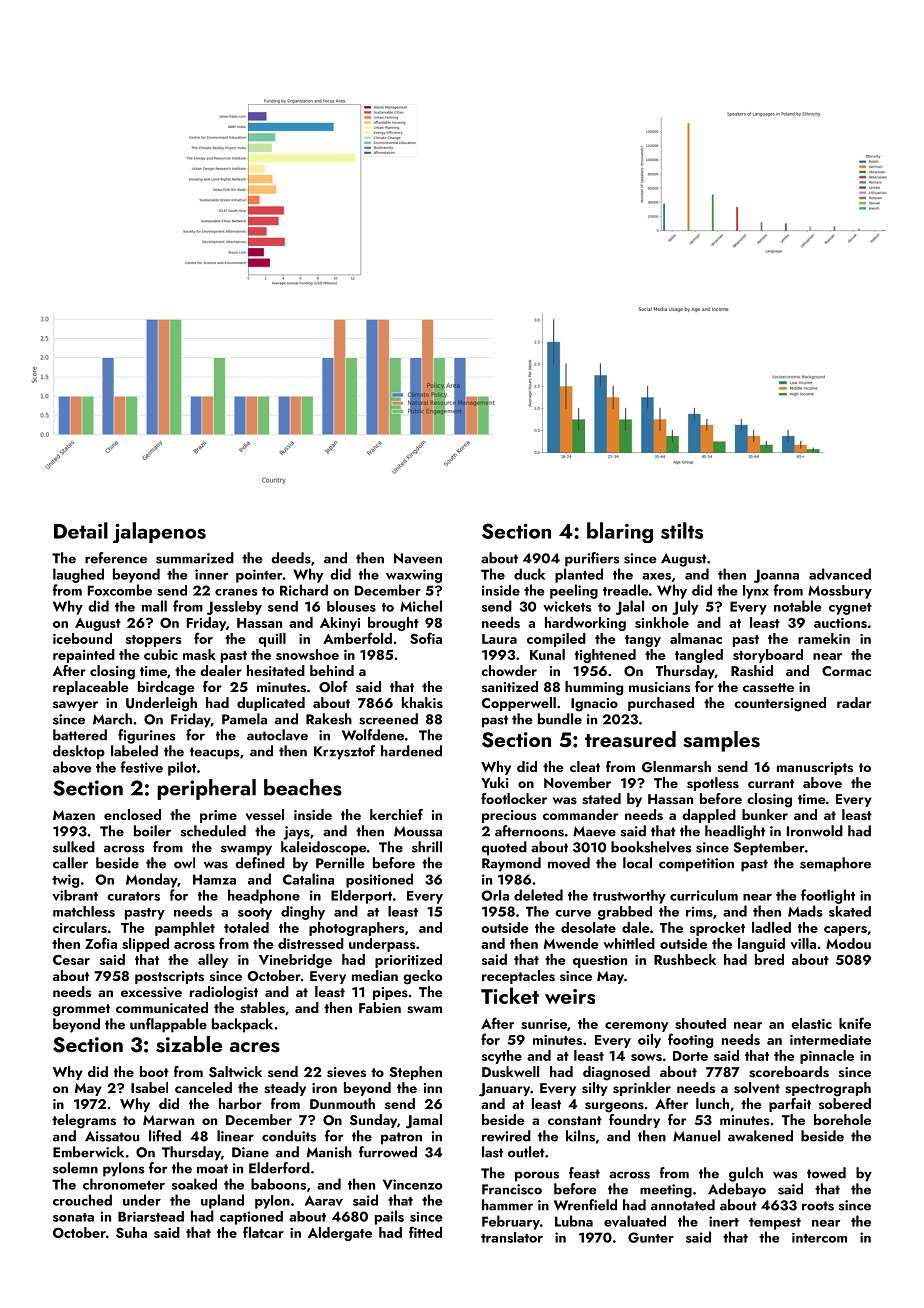 The height and width of the screenshot is (1308, 924). Describe the element at coordinates (379, 880) in the screenshot. I see `positioned` at that location.
